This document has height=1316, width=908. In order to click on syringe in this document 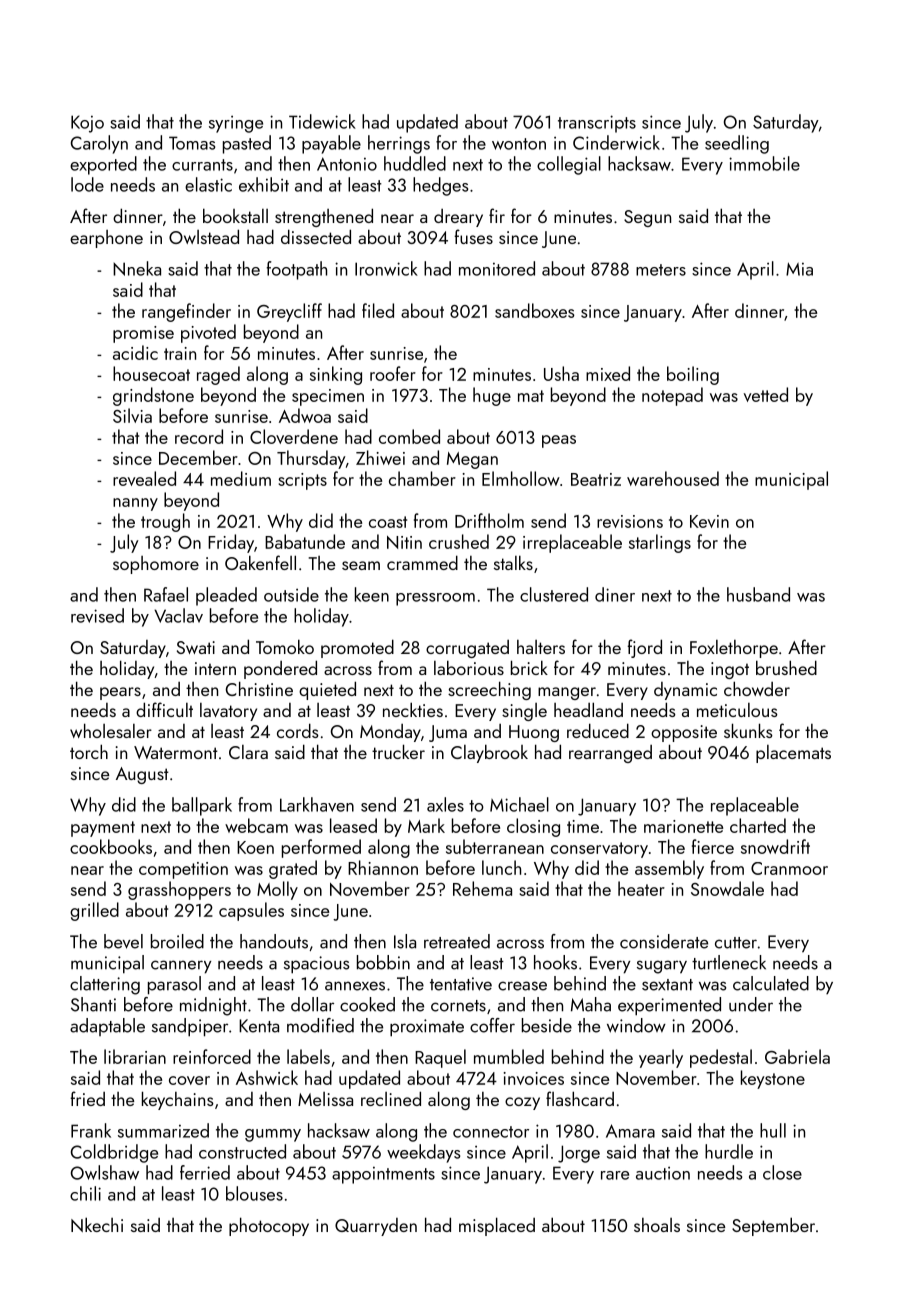, I will do `click(236, 124)`.
